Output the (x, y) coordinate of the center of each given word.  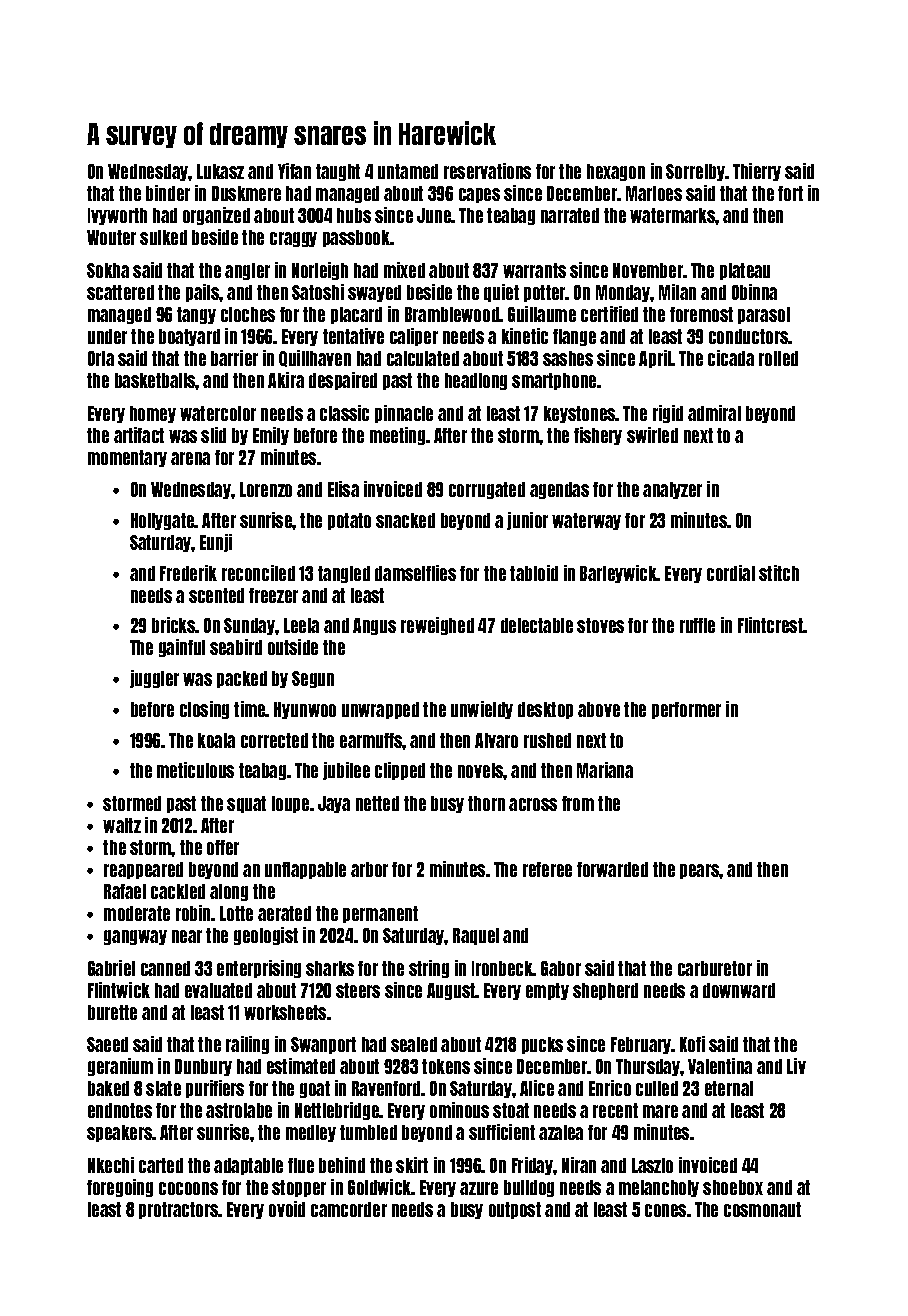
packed (242, 679)
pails (203, 293)
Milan (677, 292)
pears (700, 871)
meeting (397, 436)
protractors (179, 1210)
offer (223, 847)
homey (153, 414)
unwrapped (380, 710)
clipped (400, 771)
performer (686, 710)
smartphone (554, 381)
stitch (779, 573)
